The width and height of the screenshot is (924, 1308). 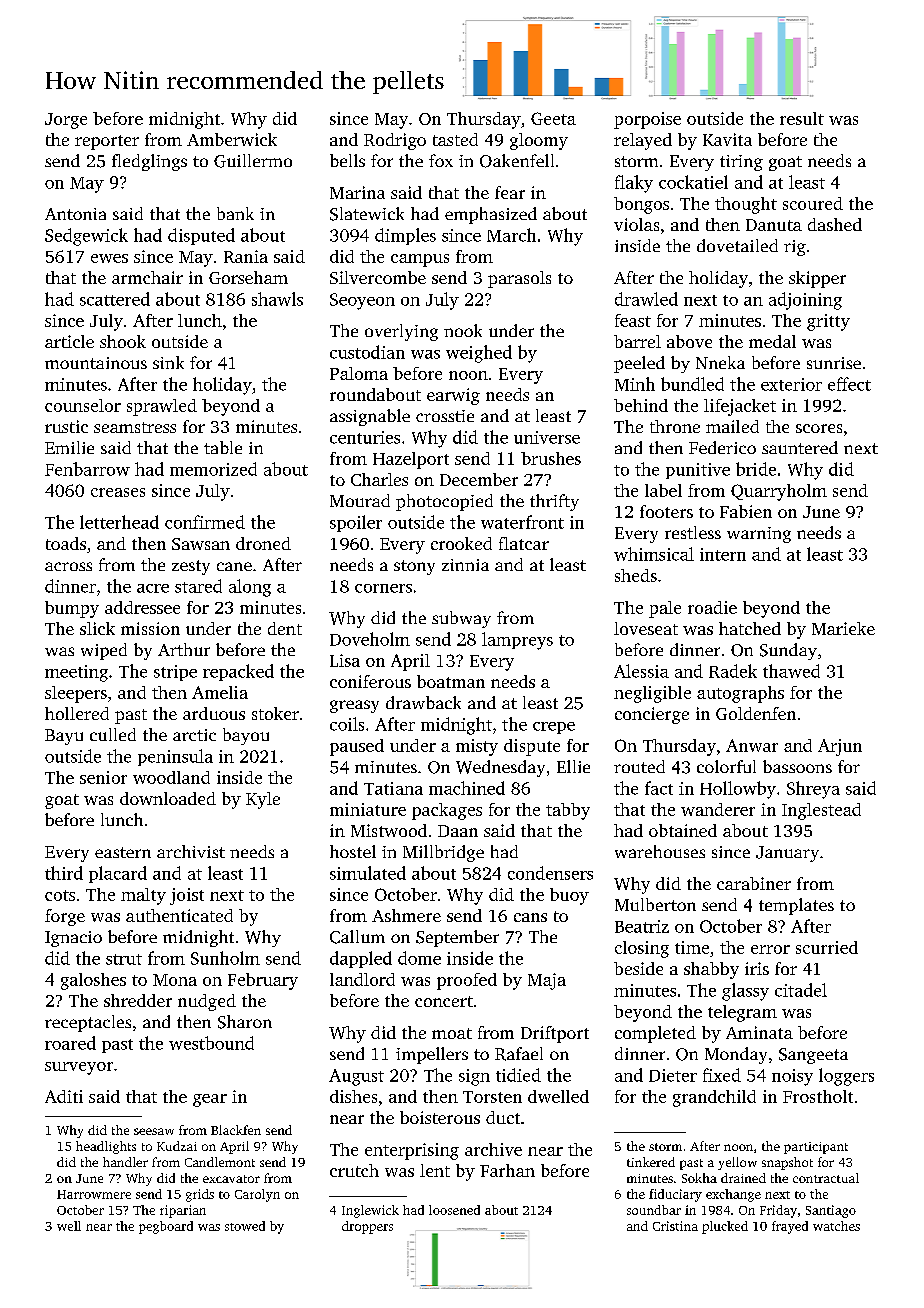 What do you see at coordinates (370, 681) in the screenshot?
I see `coniferous` at bounding box center [370, 681].
